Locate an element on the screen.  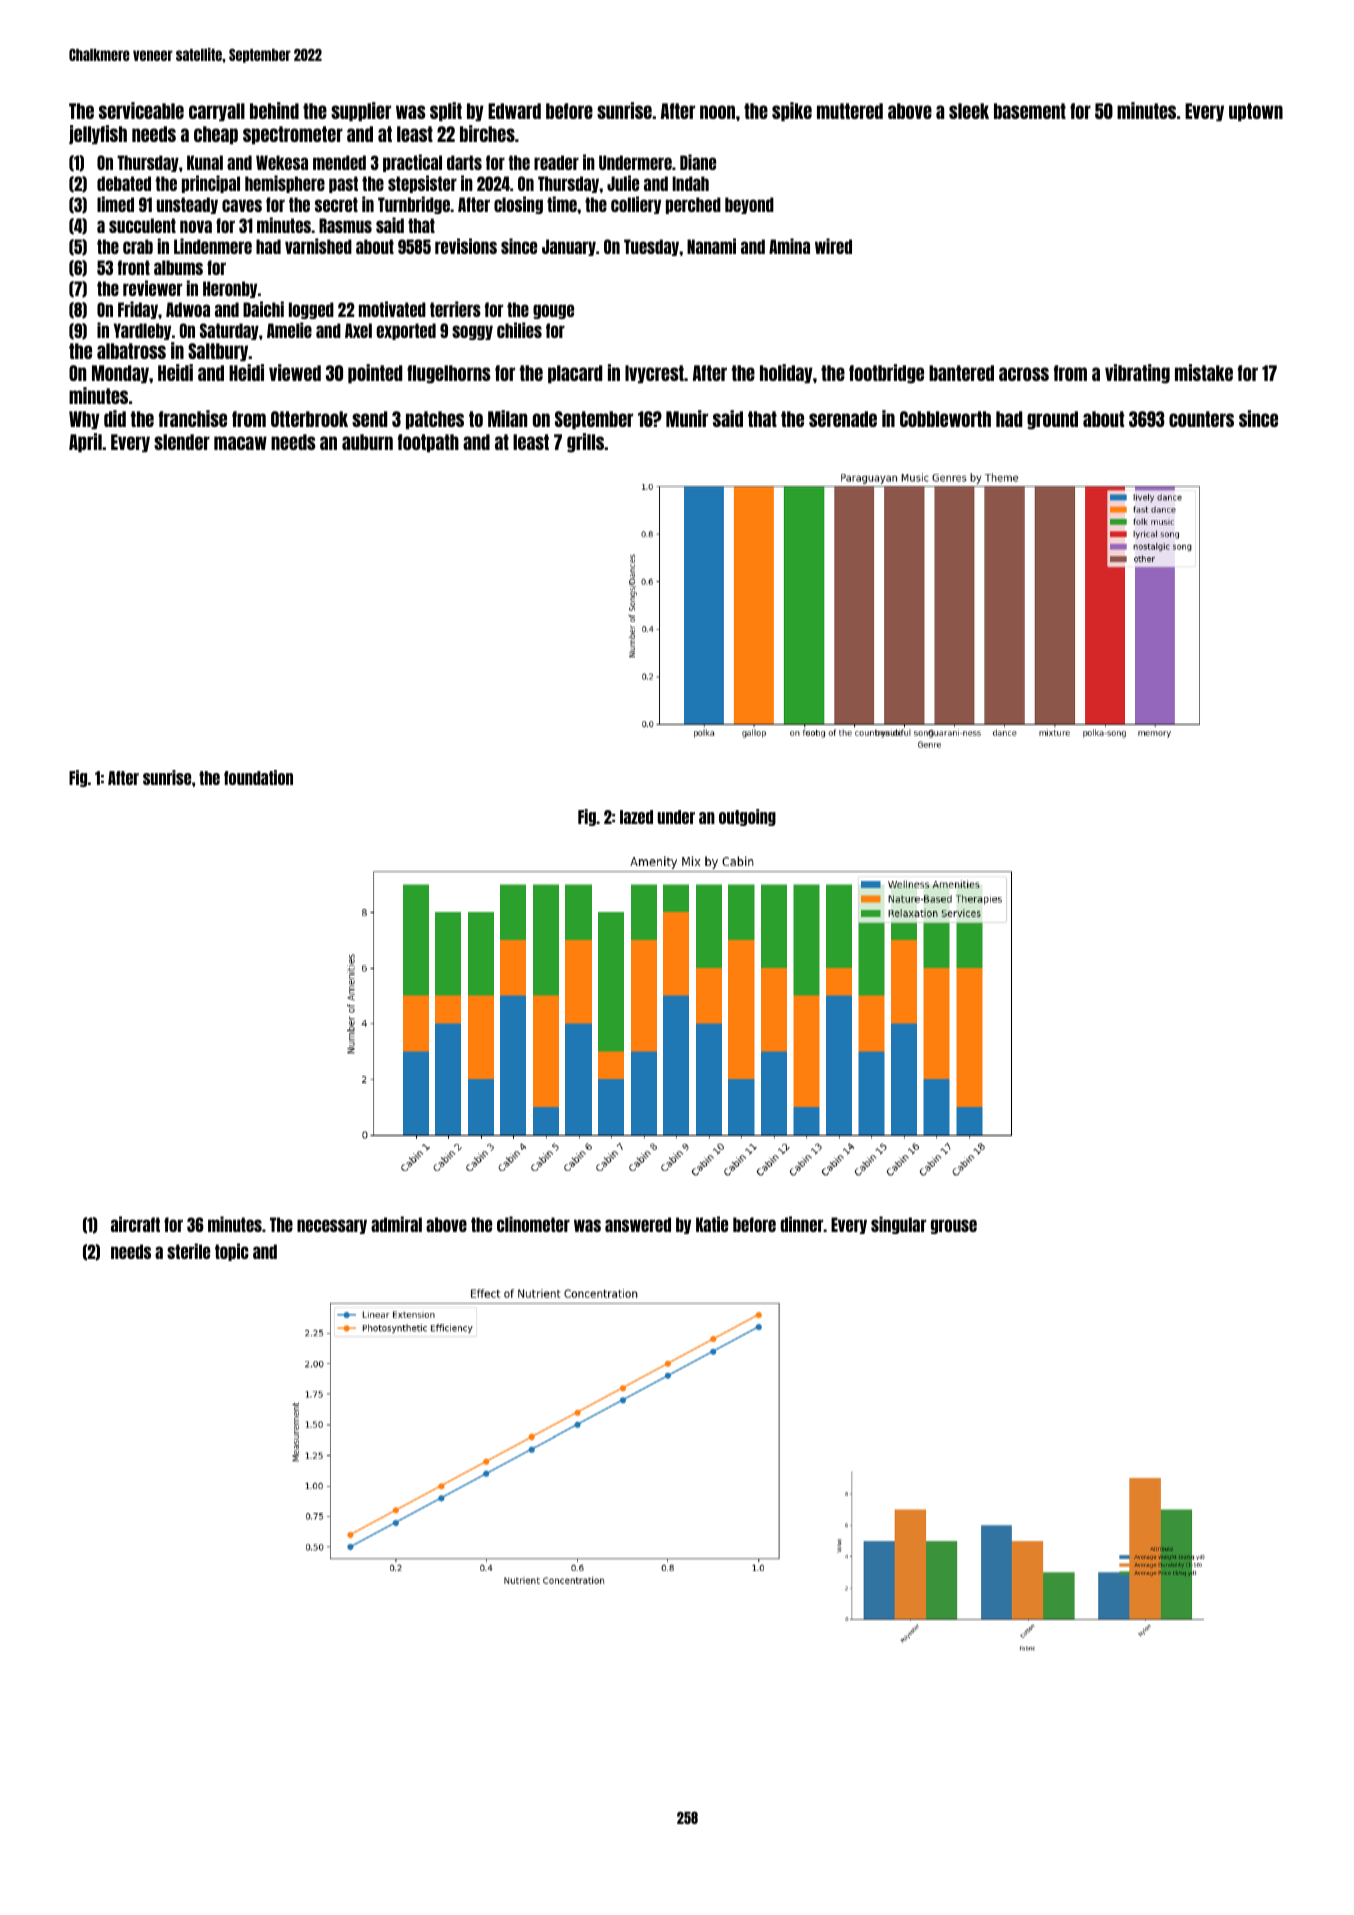
grouse is located at coordinates (954, 1226).
